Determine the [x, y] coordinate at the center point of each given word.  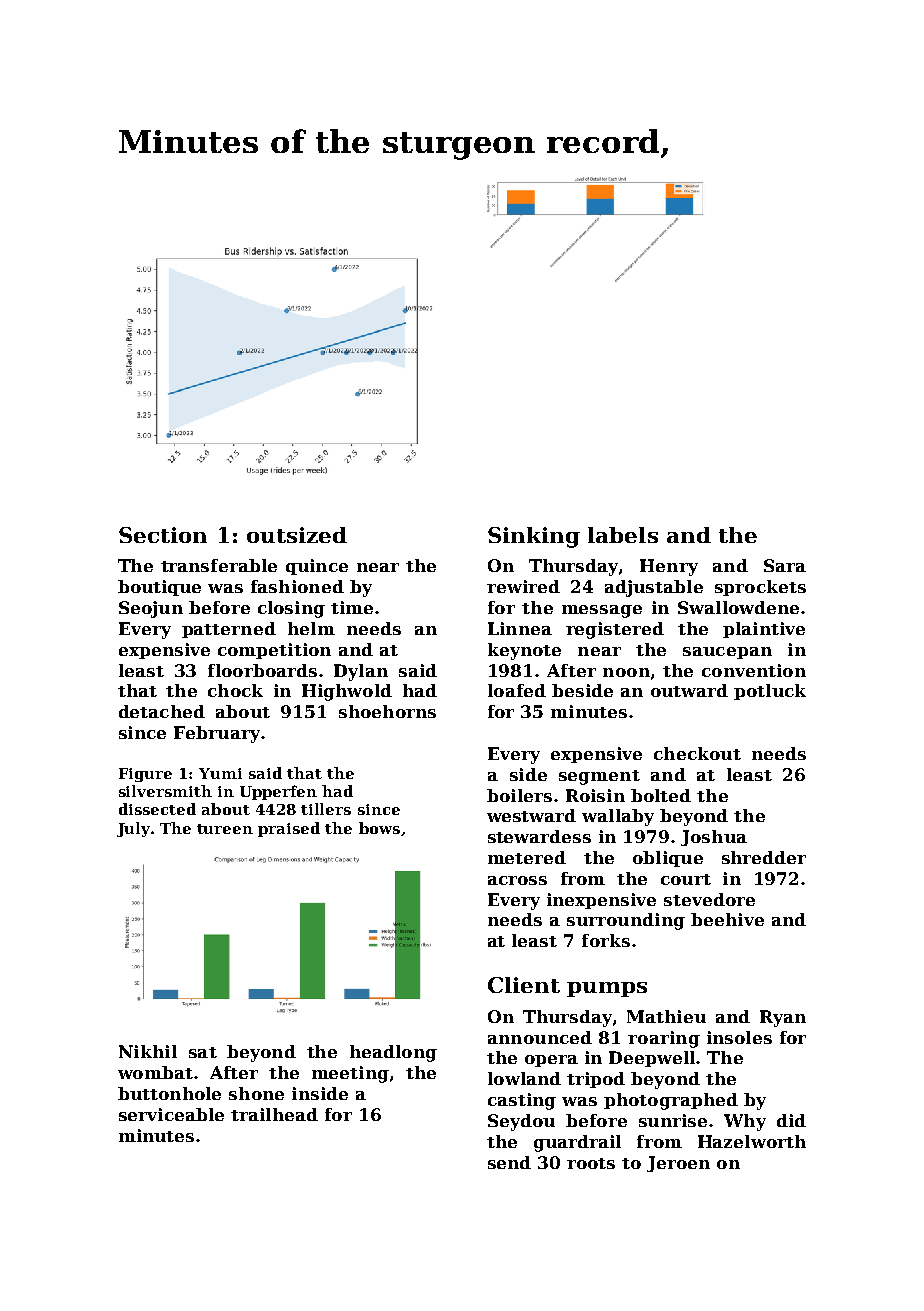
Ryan [783, 1018]
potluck [770, 692]
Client [524, 985]
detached [162, 711]
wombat [155, 1072]
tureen [225, 829]
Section [163, 535]
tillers [326, 809]
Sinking [534, 537]
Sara [785, 565]
